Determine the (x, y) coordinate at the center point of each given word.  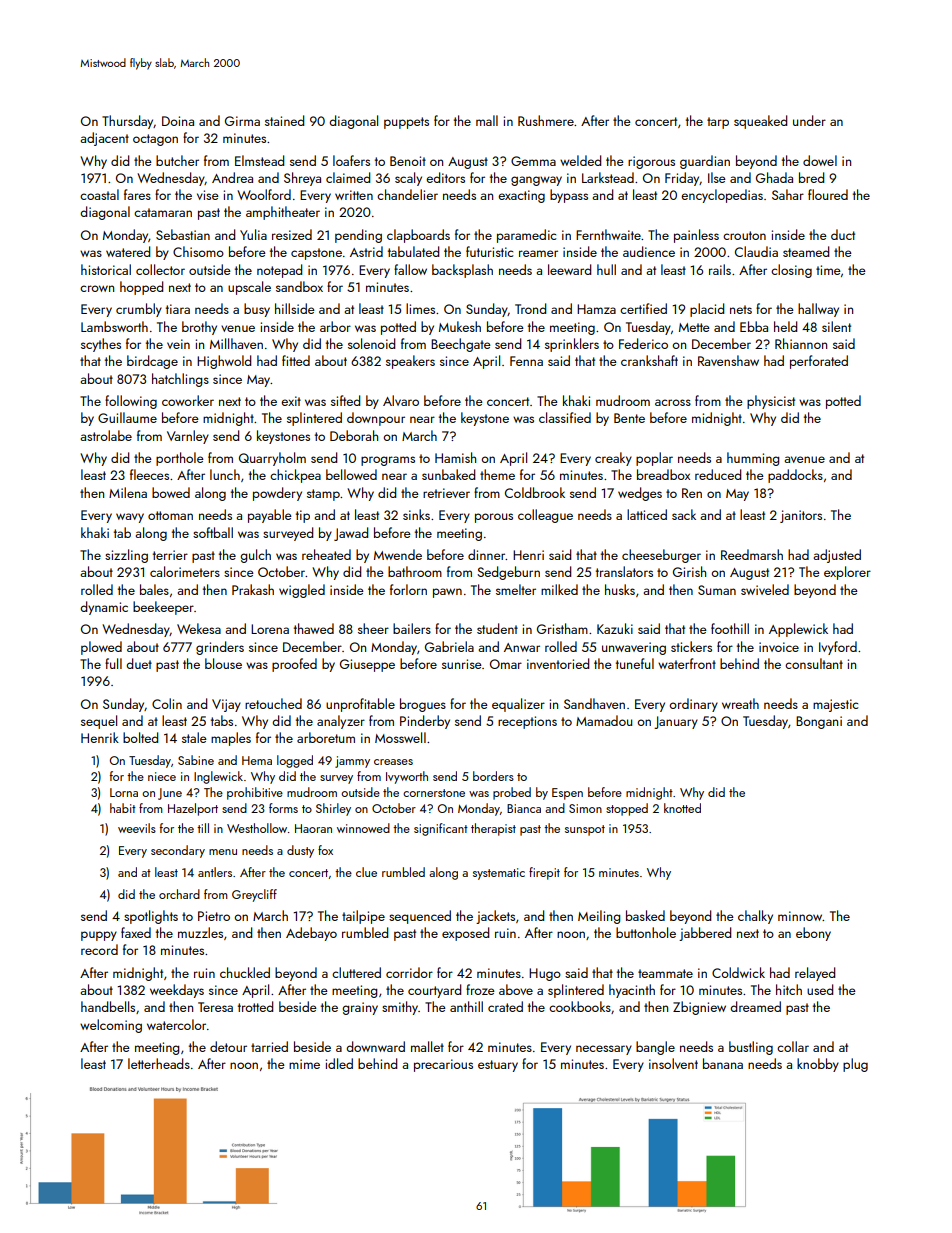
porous (494, 518)
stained (284, 120)
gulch (255, 556)
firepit (544, 873)
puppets (406, 123)
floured (828, 194)
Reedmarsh (752, 554)
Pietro (214, 916)
